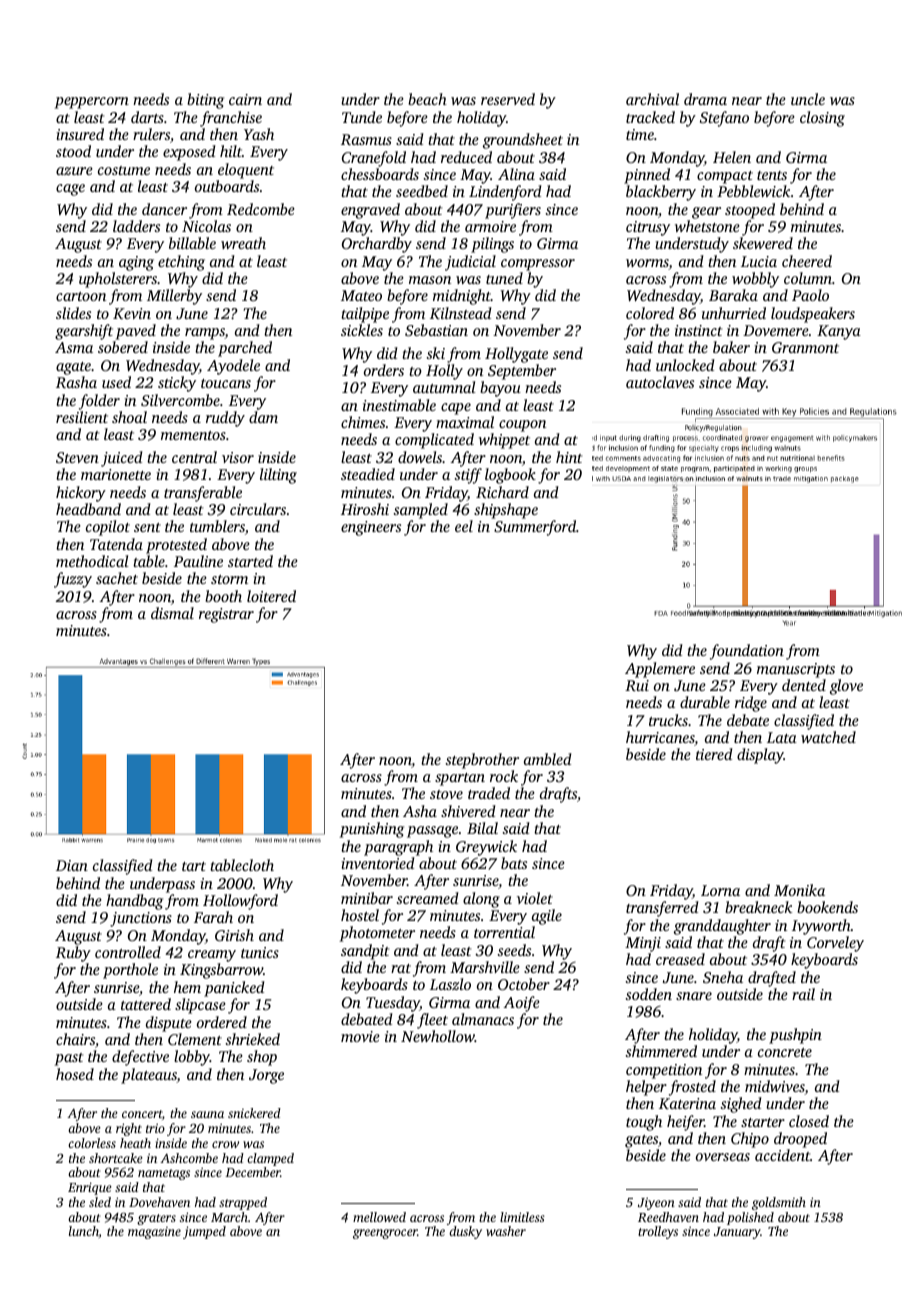  What do you see at coordinates (172, 613) in the image?
I see `dismal` at bounding box center [172, 613].
